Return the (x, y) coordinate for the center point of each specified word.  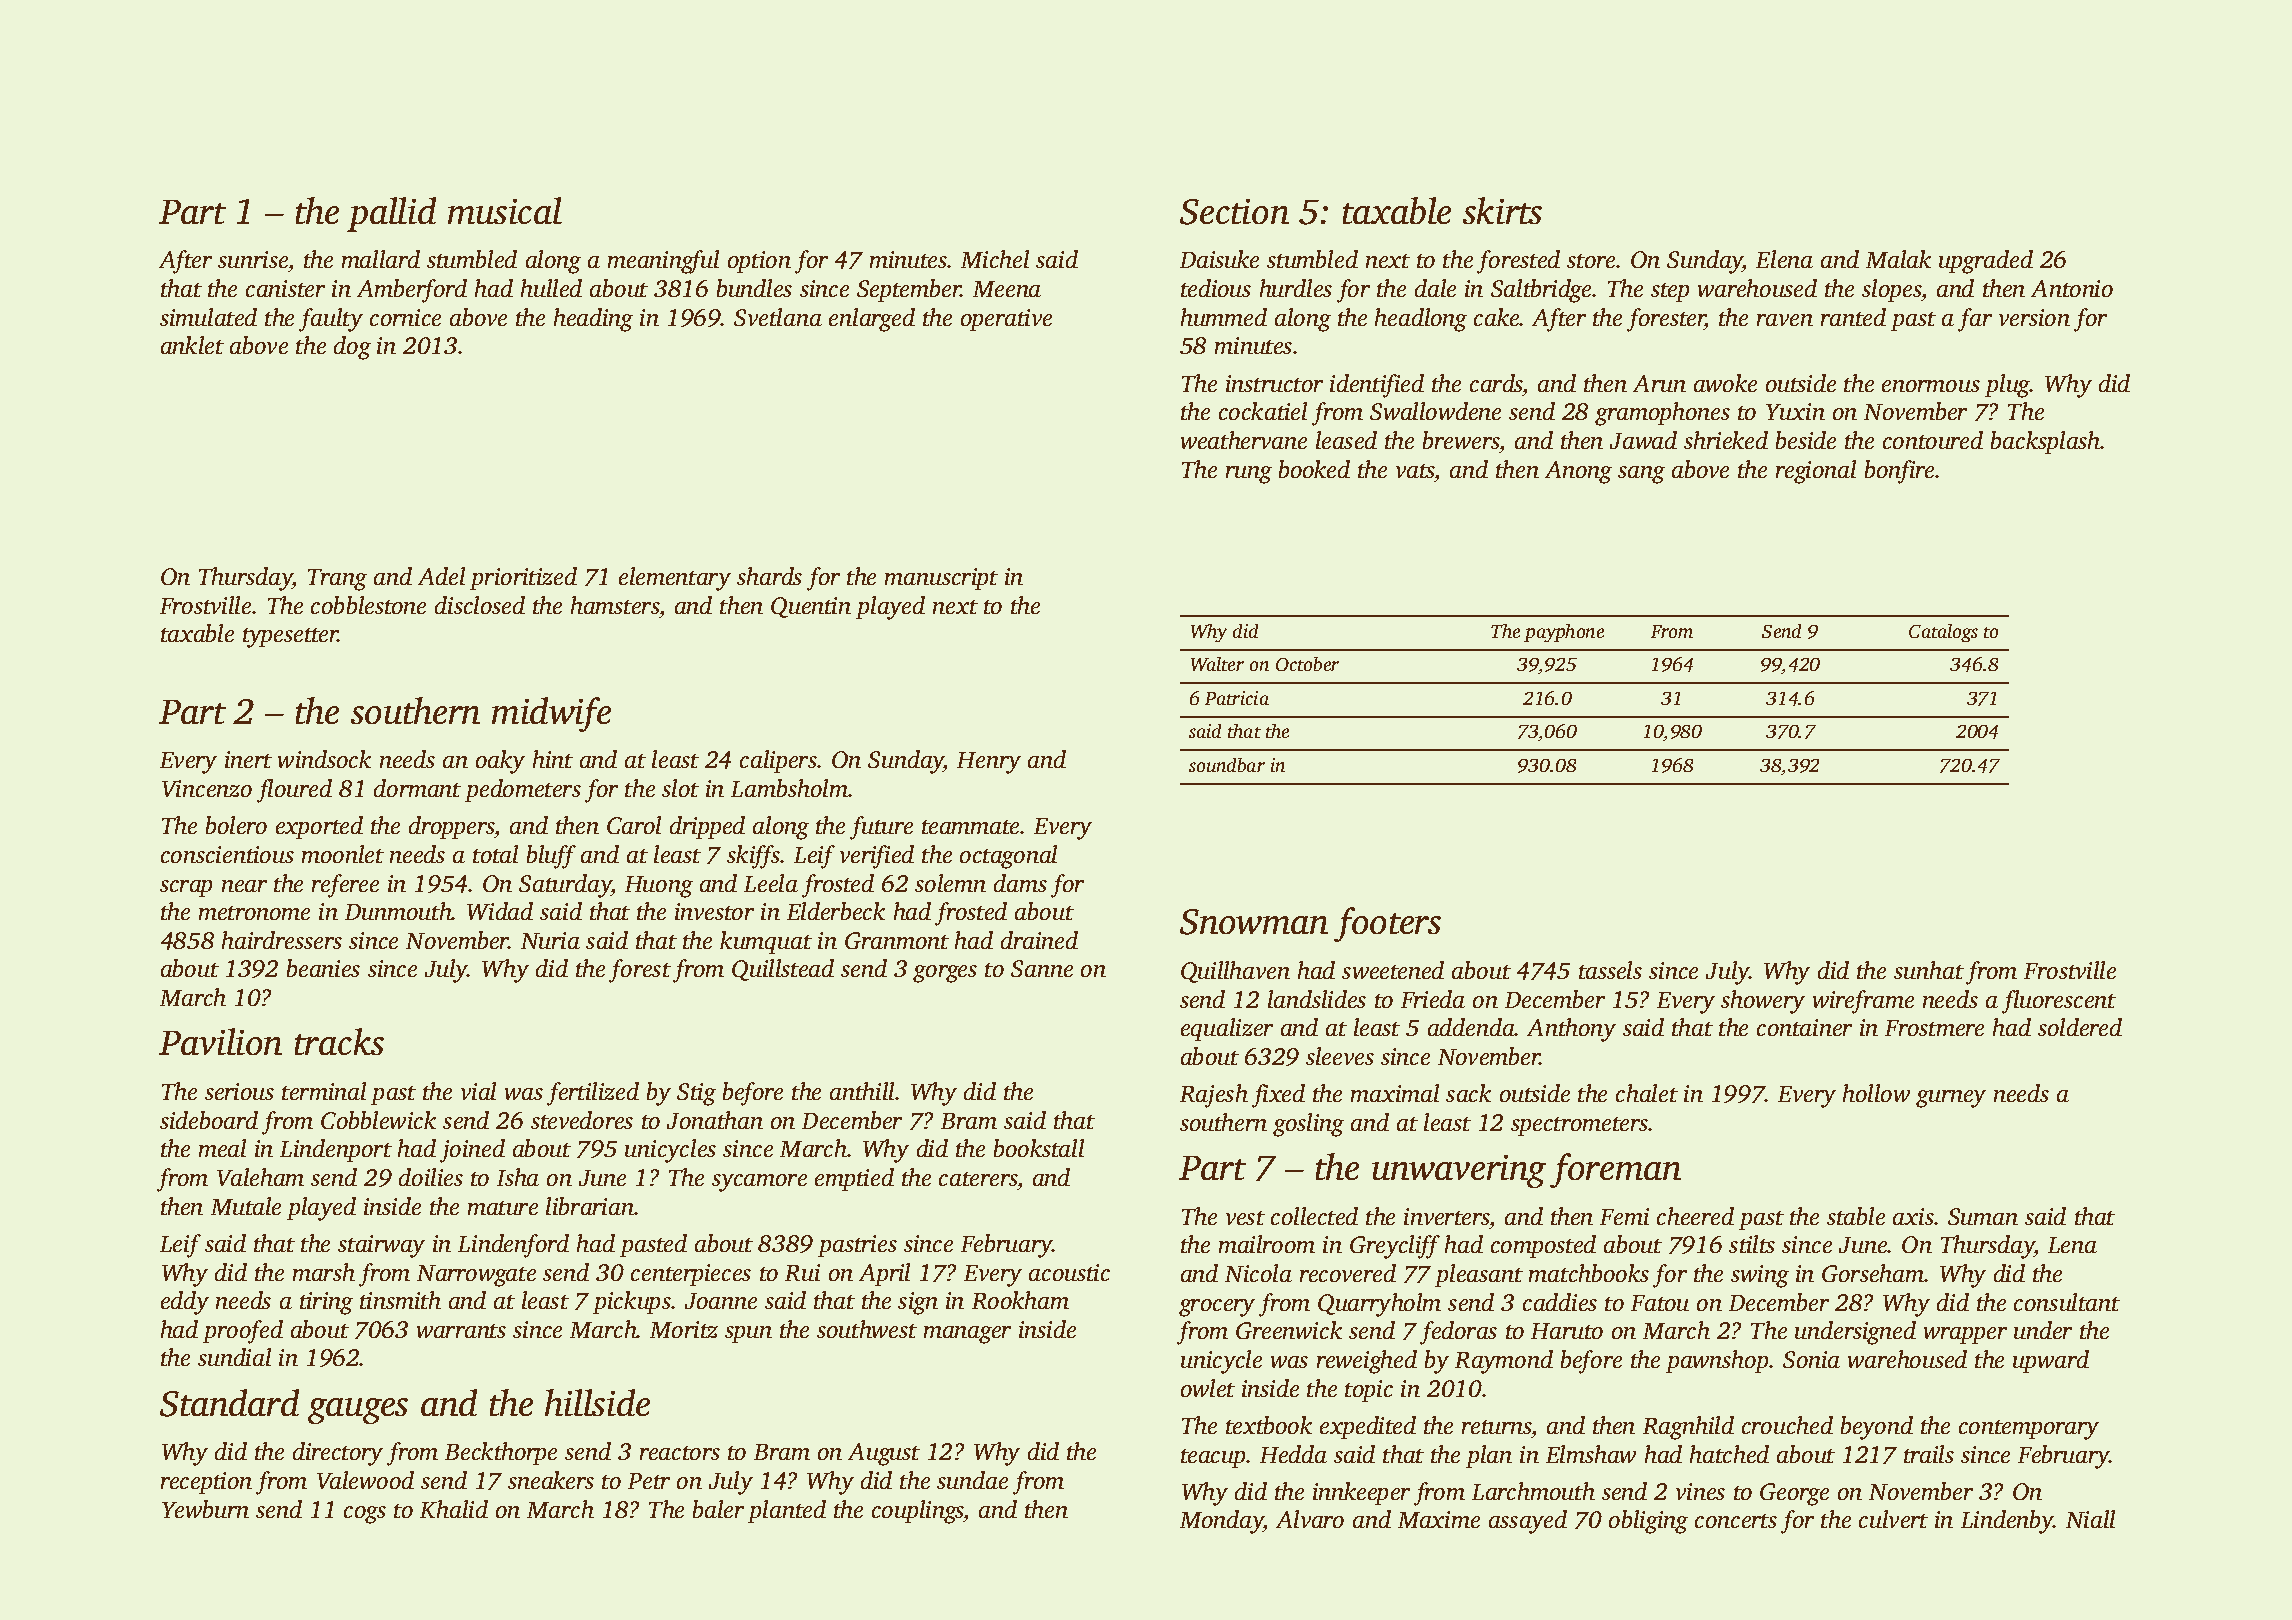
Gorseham (1873, 1273)
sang (1641, 475)
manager (967, 1335)
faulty (331, 320)
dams (1020, 883)
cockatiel (1263, 411)
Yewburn (205, 1509)
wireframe (1863, 1002)
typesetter (290, 638)
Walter (1217, 664)
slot (680, 788)
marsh (324, 1272)
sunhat (1929, 970)
